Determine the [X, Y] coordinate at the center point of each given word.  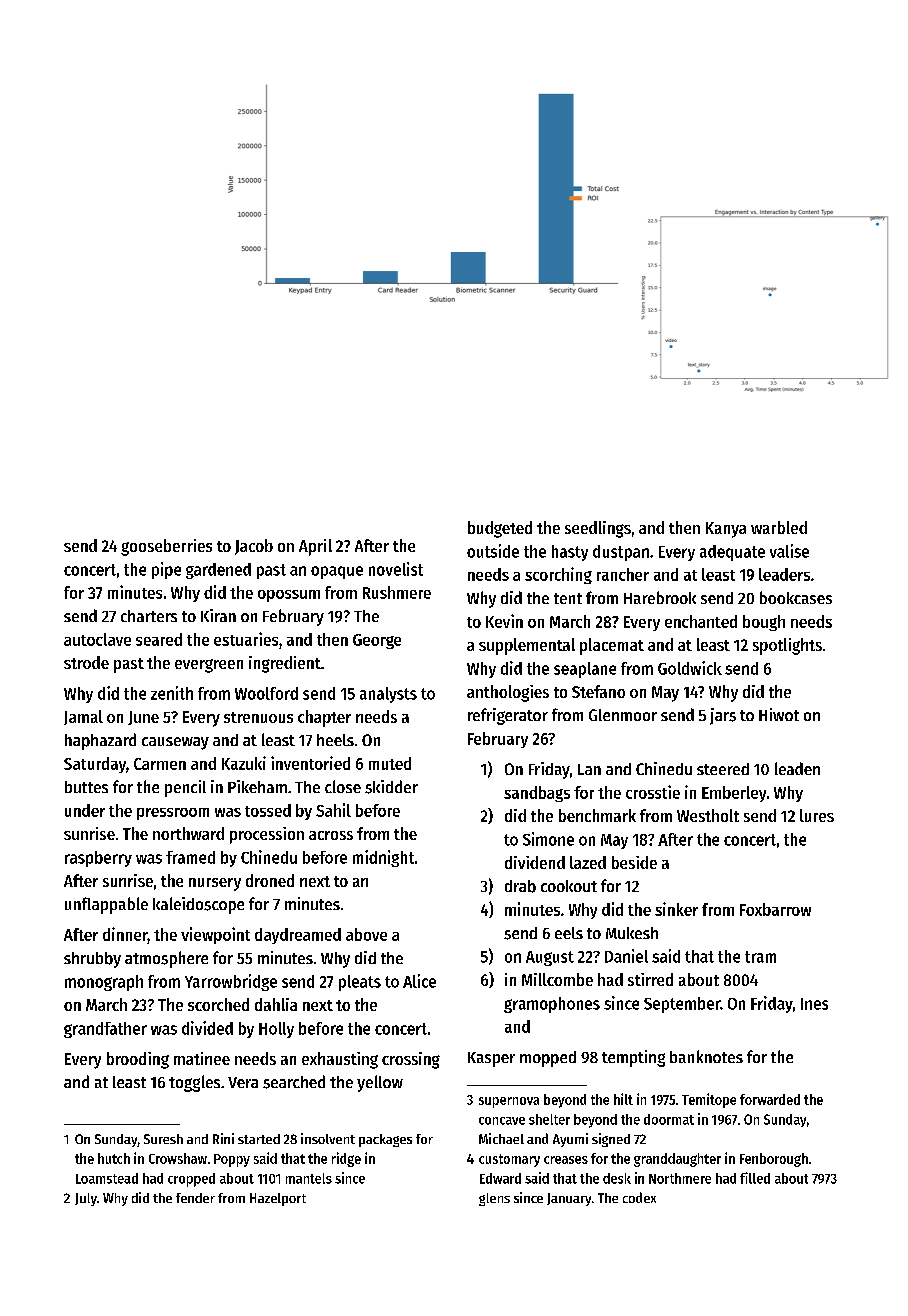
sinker [676, 909]
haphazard [100, 741]
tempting [633, 1058]
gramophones [552, 1005]
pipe [166, 570]
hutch [114, 1158]
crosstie [653, 792]
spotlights [787, 646]
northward [188, 833]
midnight [383, 858]
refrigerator [508, 716]
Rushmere [397, 592]
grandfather [105, 1030]
